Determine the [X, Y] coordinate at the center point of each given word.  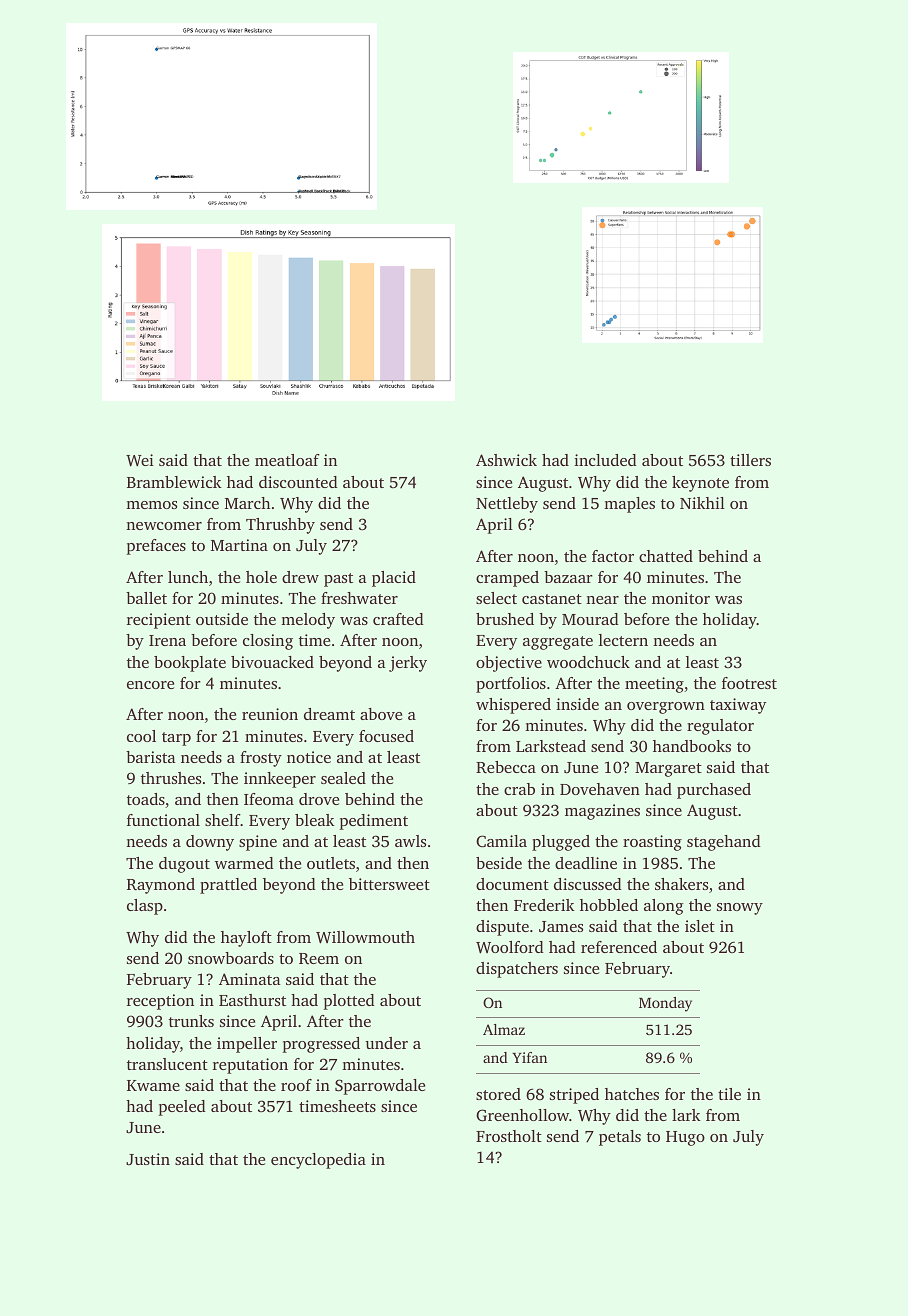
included [605, 460]
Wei [140, 460]
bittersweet [389, 884]
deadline [586, 863]
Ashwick [506, 460]
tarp [176, 739]
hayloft [246, 939]
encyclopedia [318, 1161]
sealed [343, 778]
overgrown [666, 708]
